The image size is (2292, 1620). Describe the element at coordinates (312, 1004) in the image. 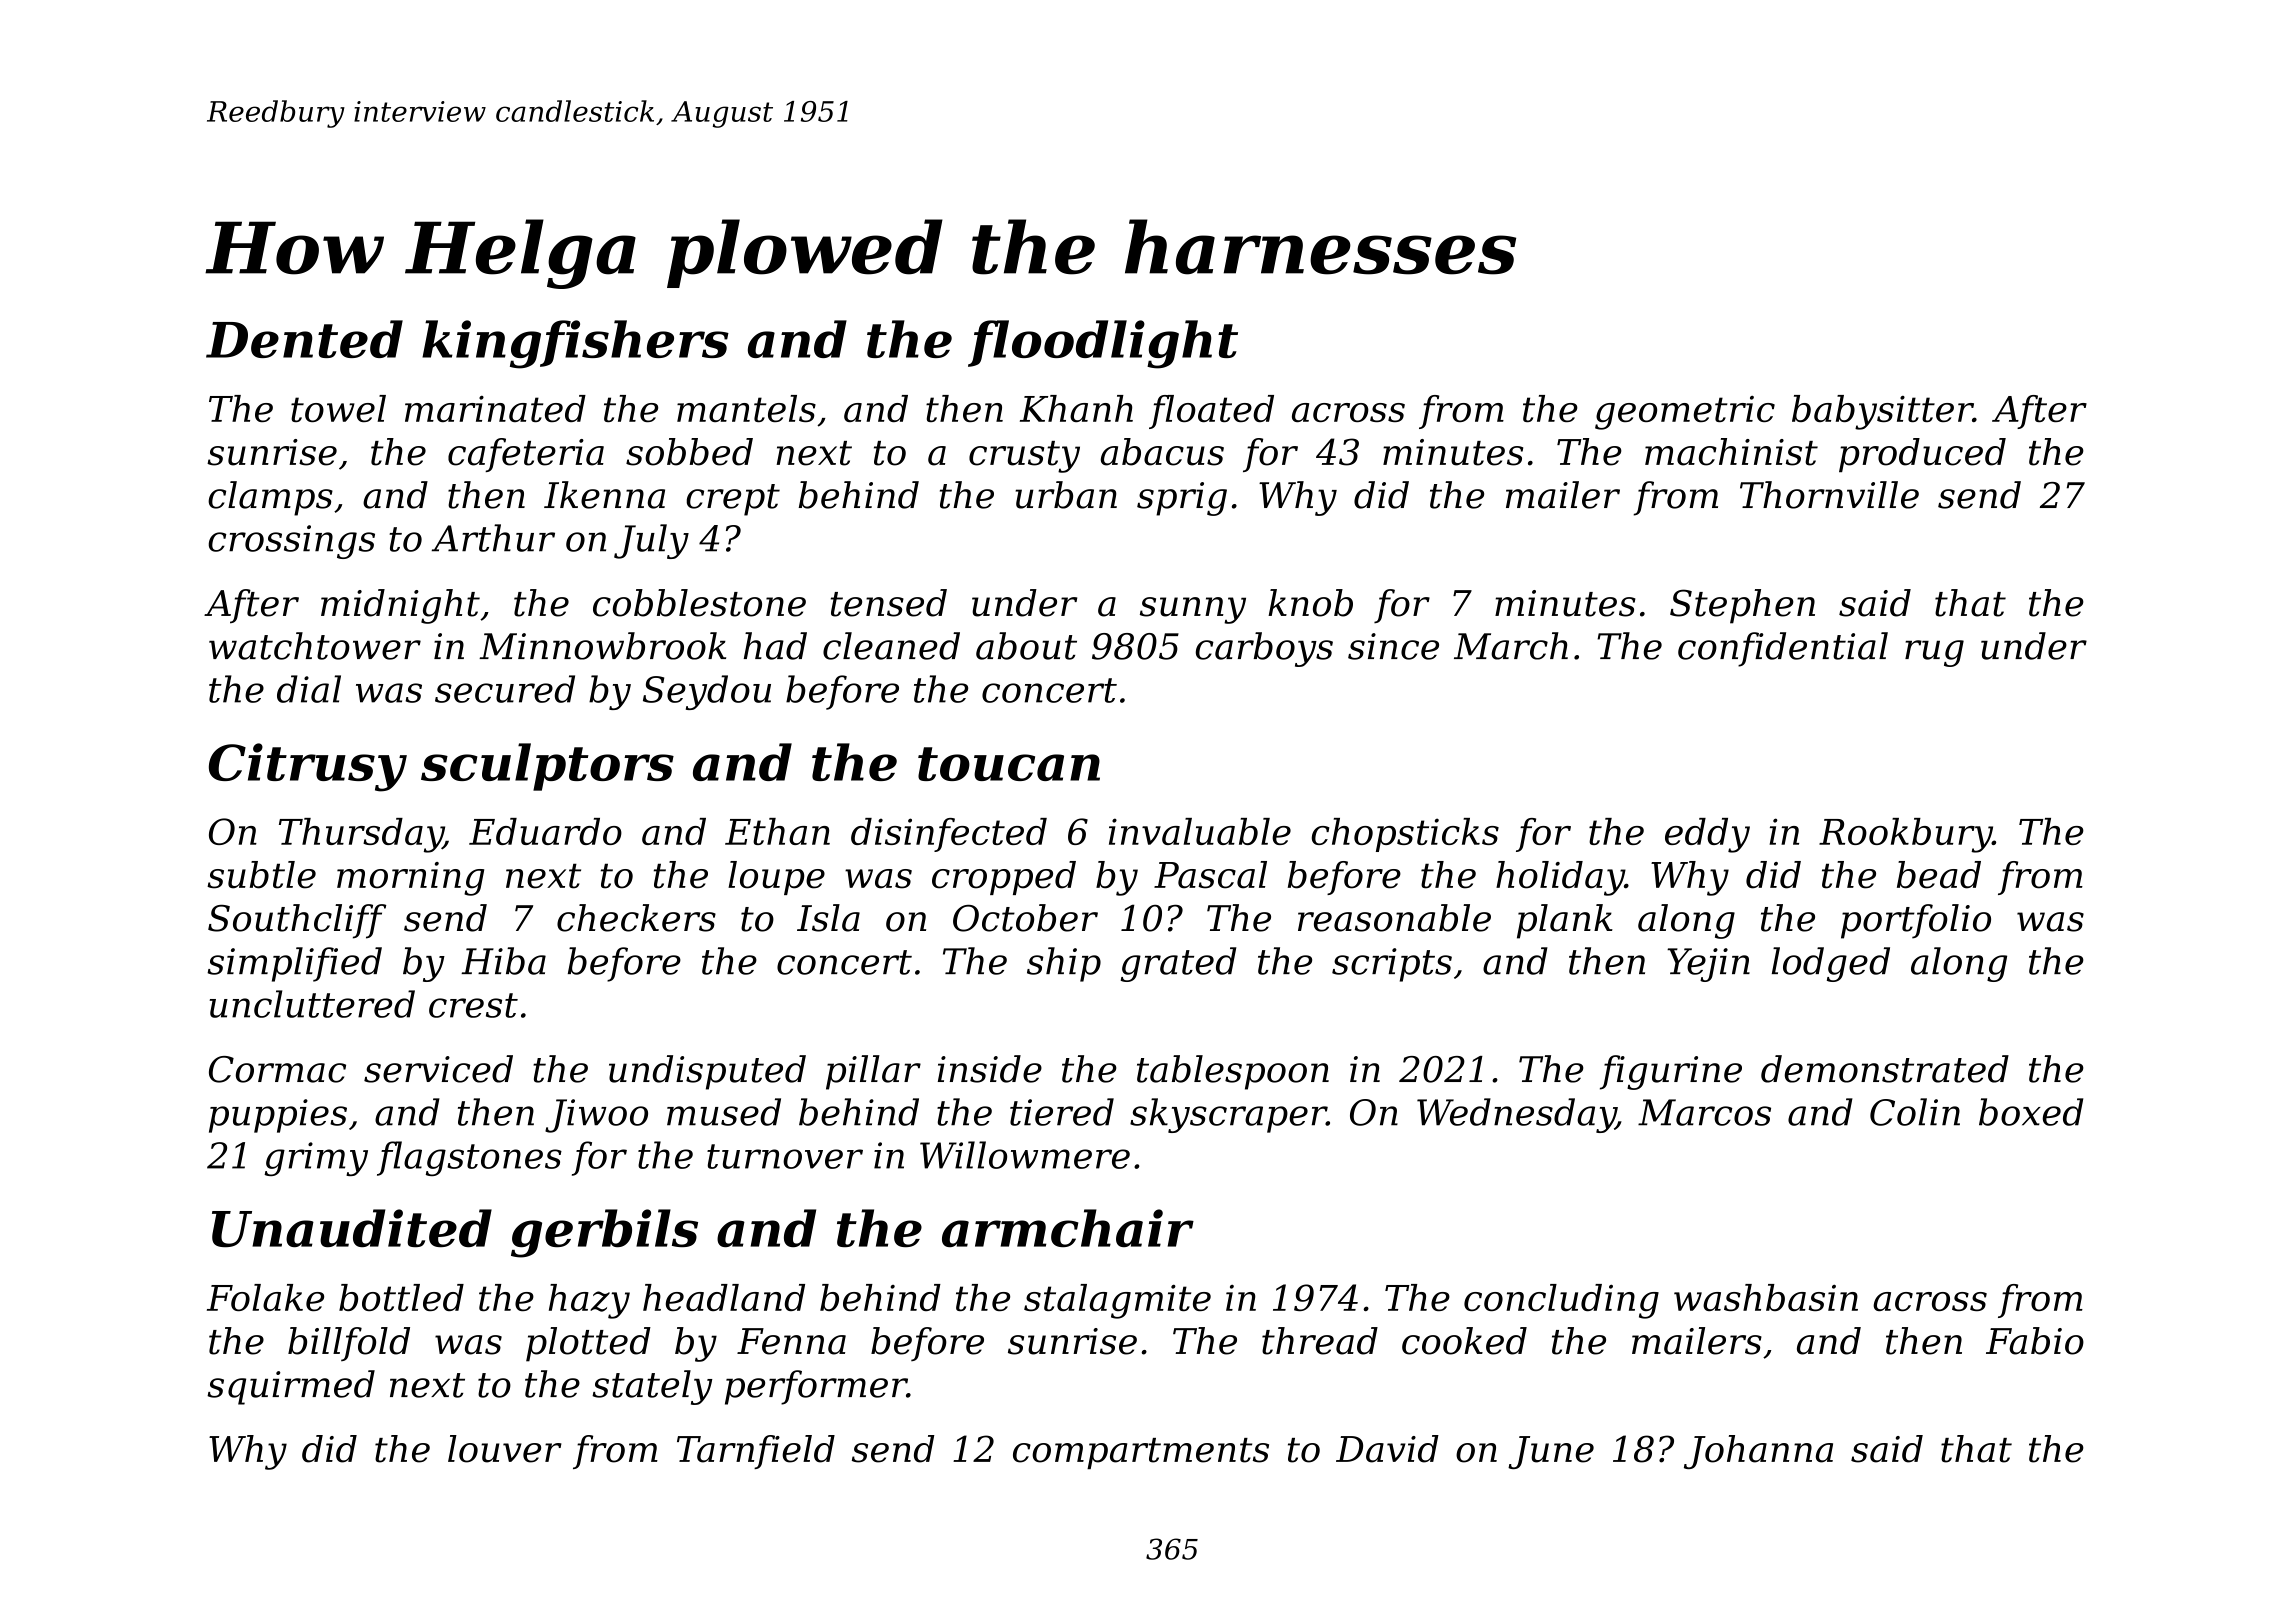

I see `uncluttered` at that location.
